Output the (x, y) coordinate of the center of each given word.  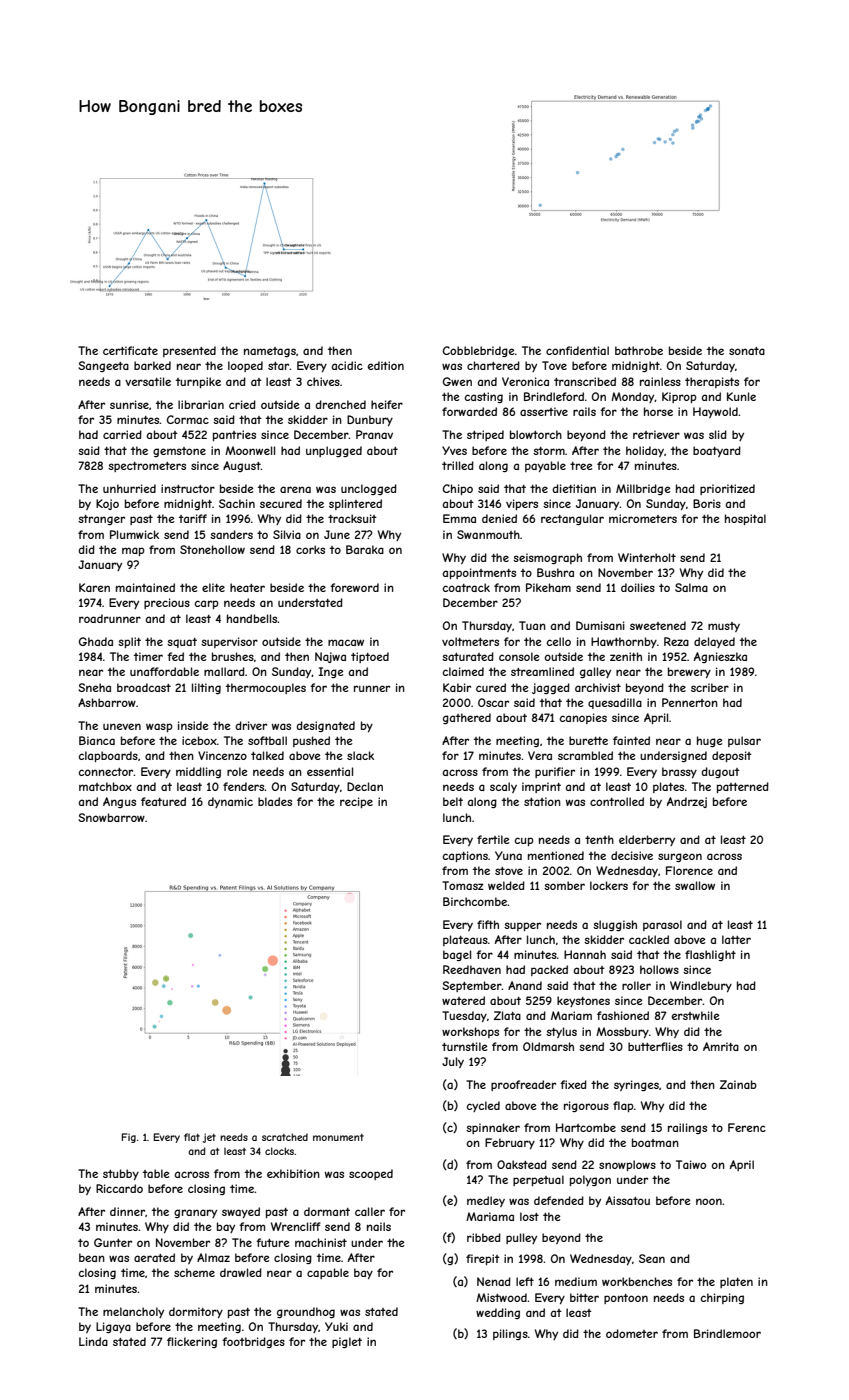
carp (206, 604)
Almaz (213, 1257)
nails (379, 1226)
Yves (454, 450)
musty (724, 627)
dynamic (230, 802)
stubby (121, 1174)
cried (242, 404)
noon (709, 1201)
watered (463, 1000)
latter (736, 939)
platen (736, 1282)
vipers (522, 504)
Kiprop (679, 397)
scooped (371, 1174)
